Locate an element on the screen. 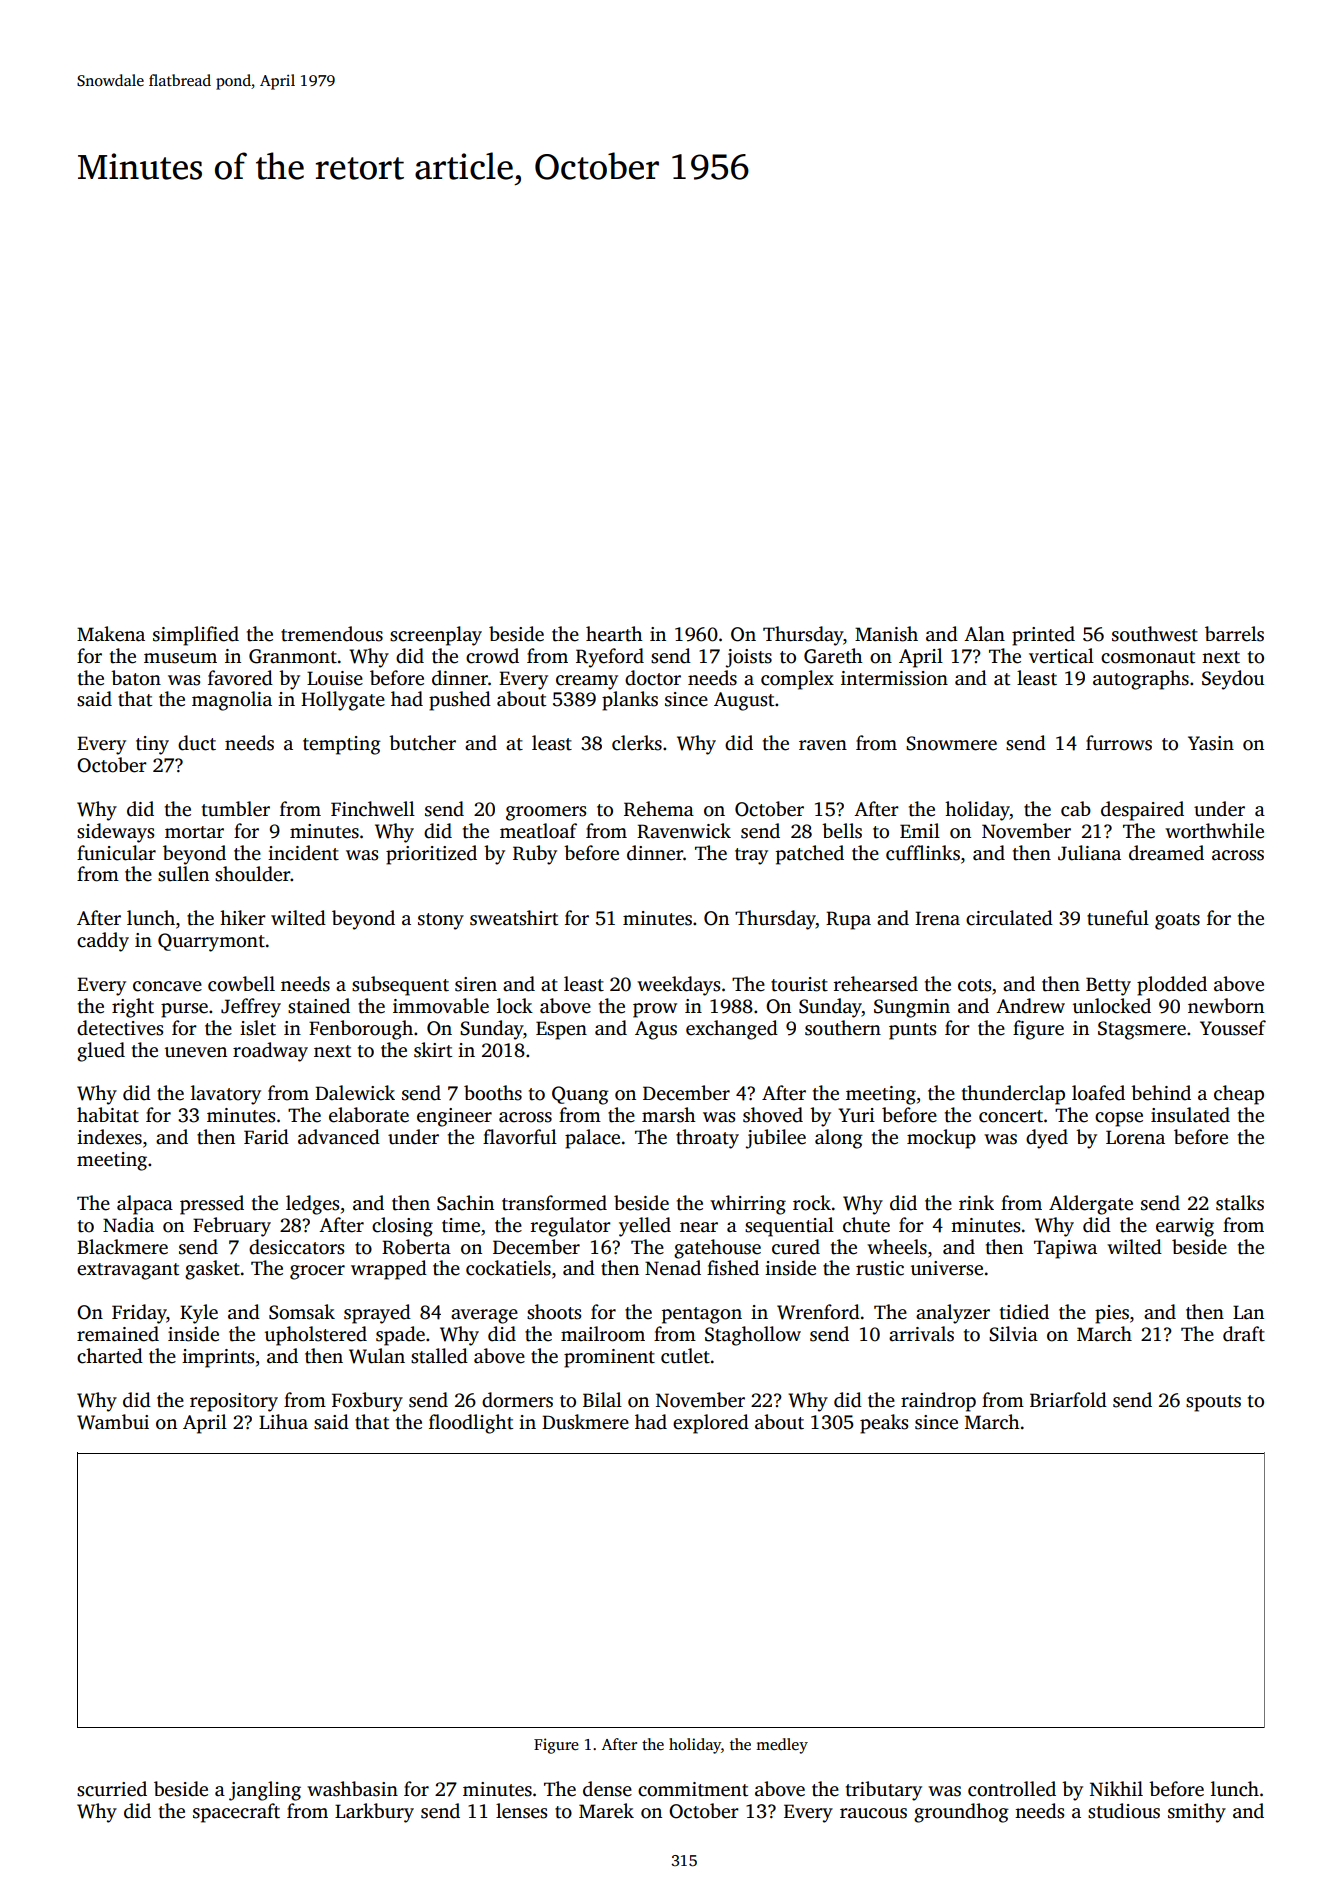  spacecraft is located at coordinates (236, 1813).
